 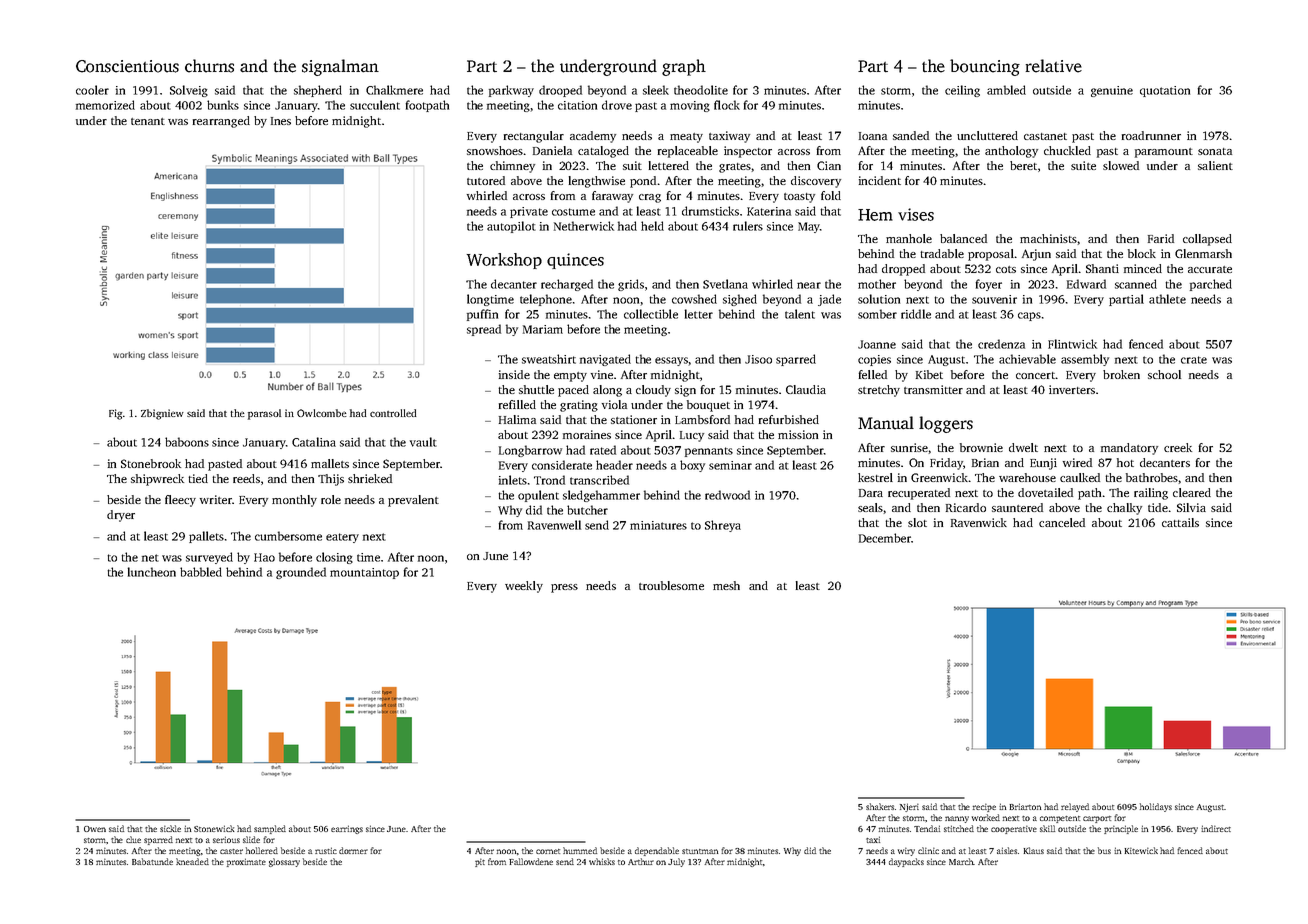 I want to click on Babatunde, so click(x=152, y=861).
